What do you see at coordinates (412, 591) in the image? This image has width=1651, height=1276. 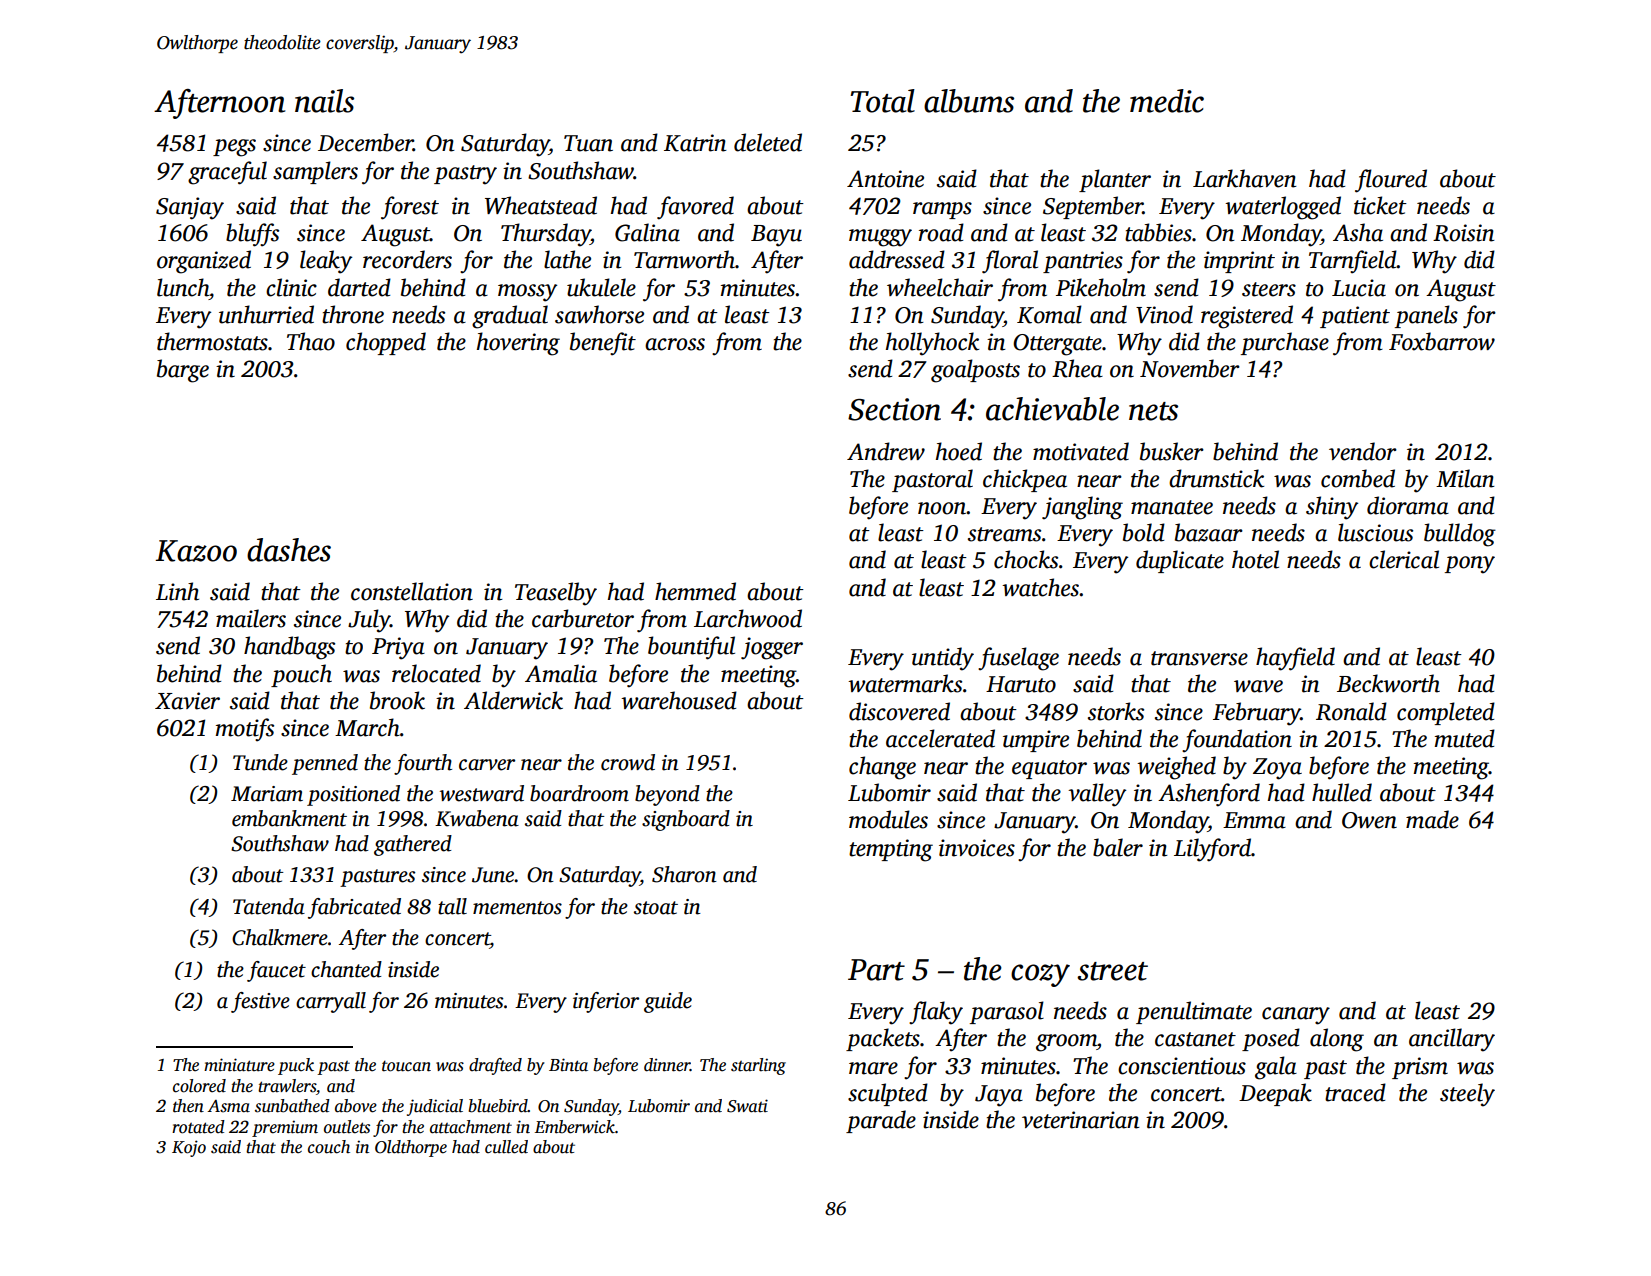 I see `constellation` at bounding box center [412, 591].
